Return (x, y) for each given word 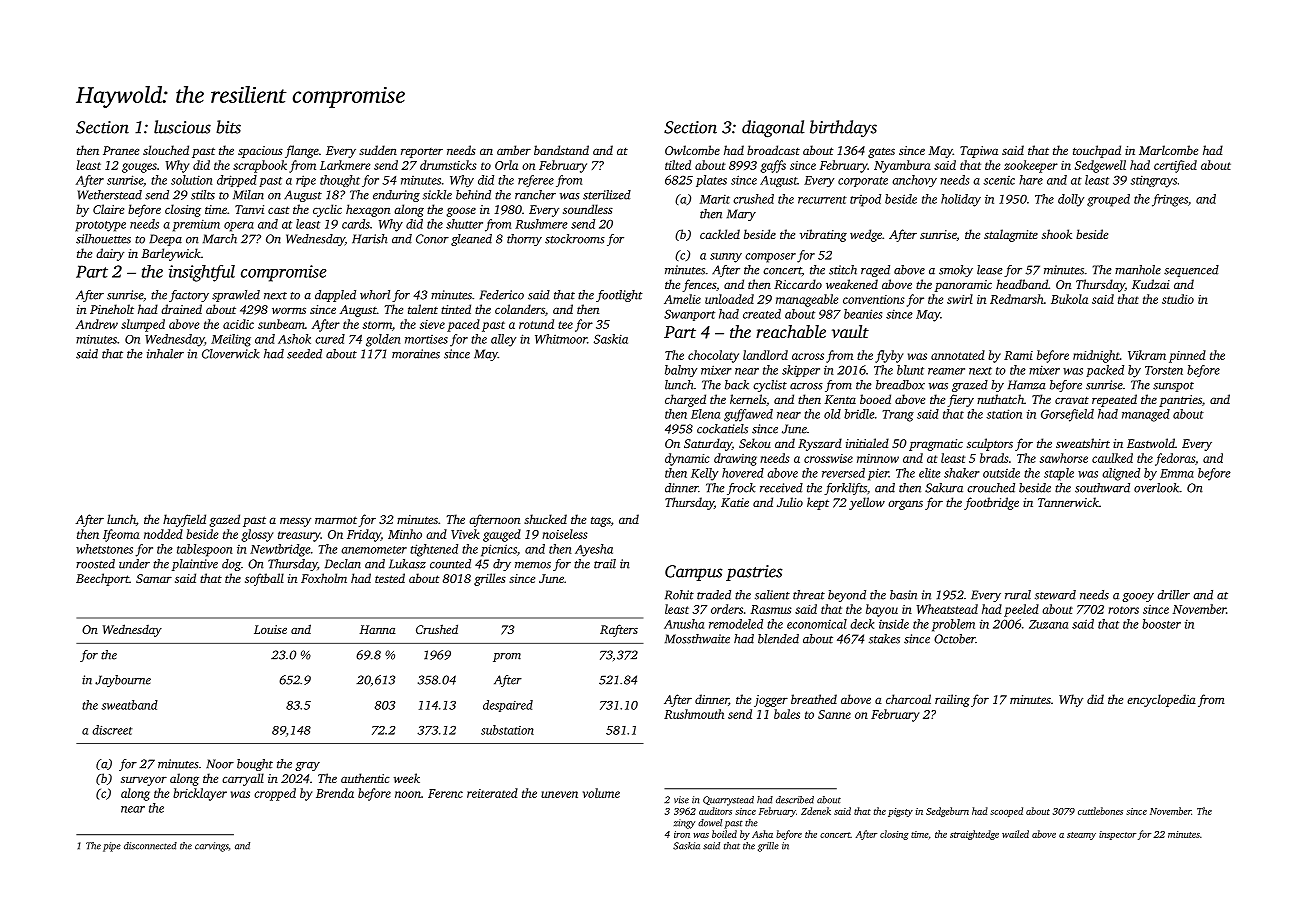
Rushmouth (694, 714)
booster (1161, 624)
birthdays (843, 128)
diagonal (773, 128)
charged (685, 400)
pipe (112, 847)
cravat (1072, 400)
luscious (182, 127)
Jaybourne (123, 681)
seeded (304, 354)
